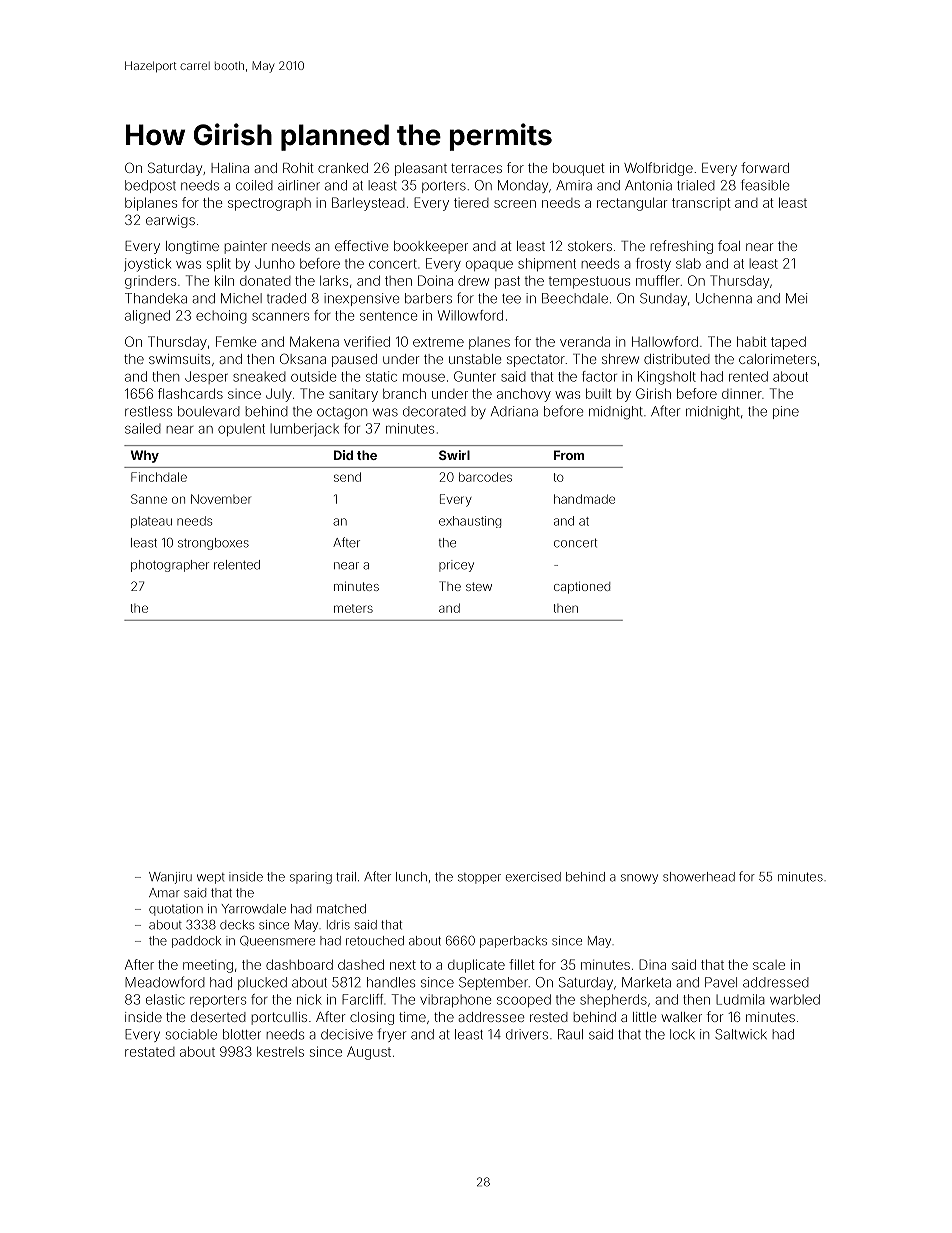 This page has width=952, height=1233. Describe the element at coordinates (479, 586) in the page. I see `stew` at that location.
